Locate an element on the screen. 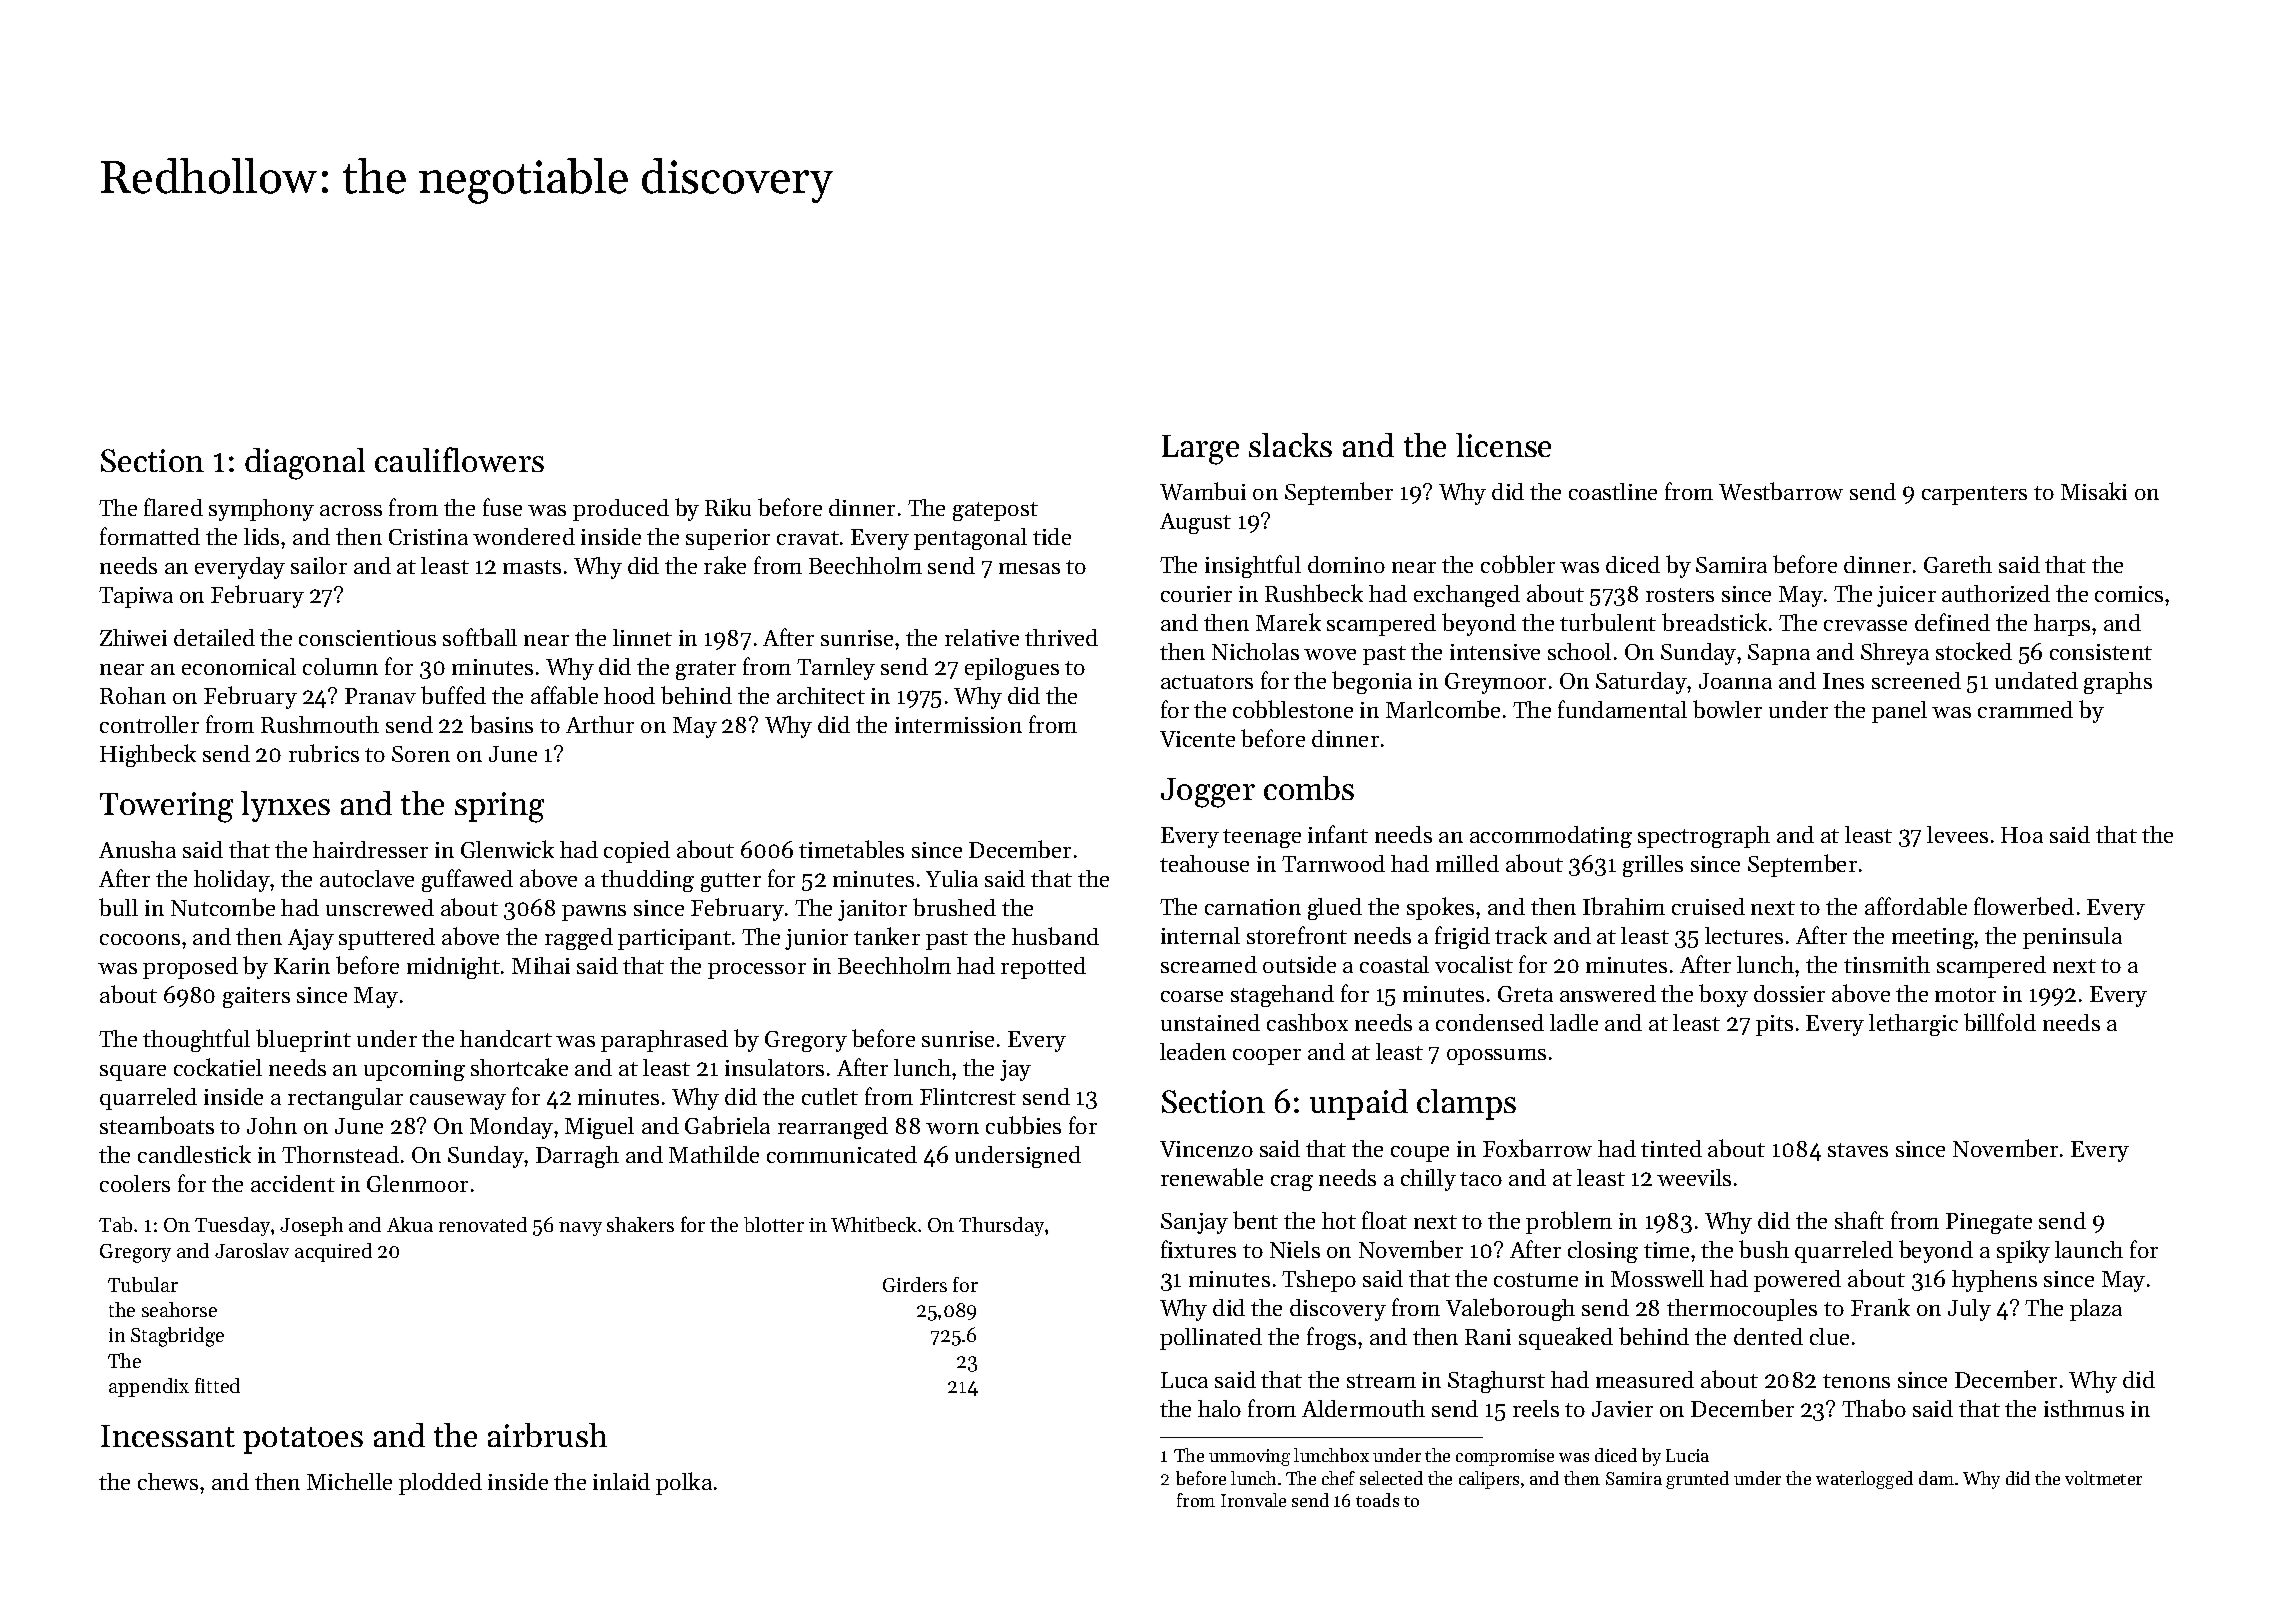 This screenshot has width=2283, height=1614. gatepost is located at coordinates (995, 511).
